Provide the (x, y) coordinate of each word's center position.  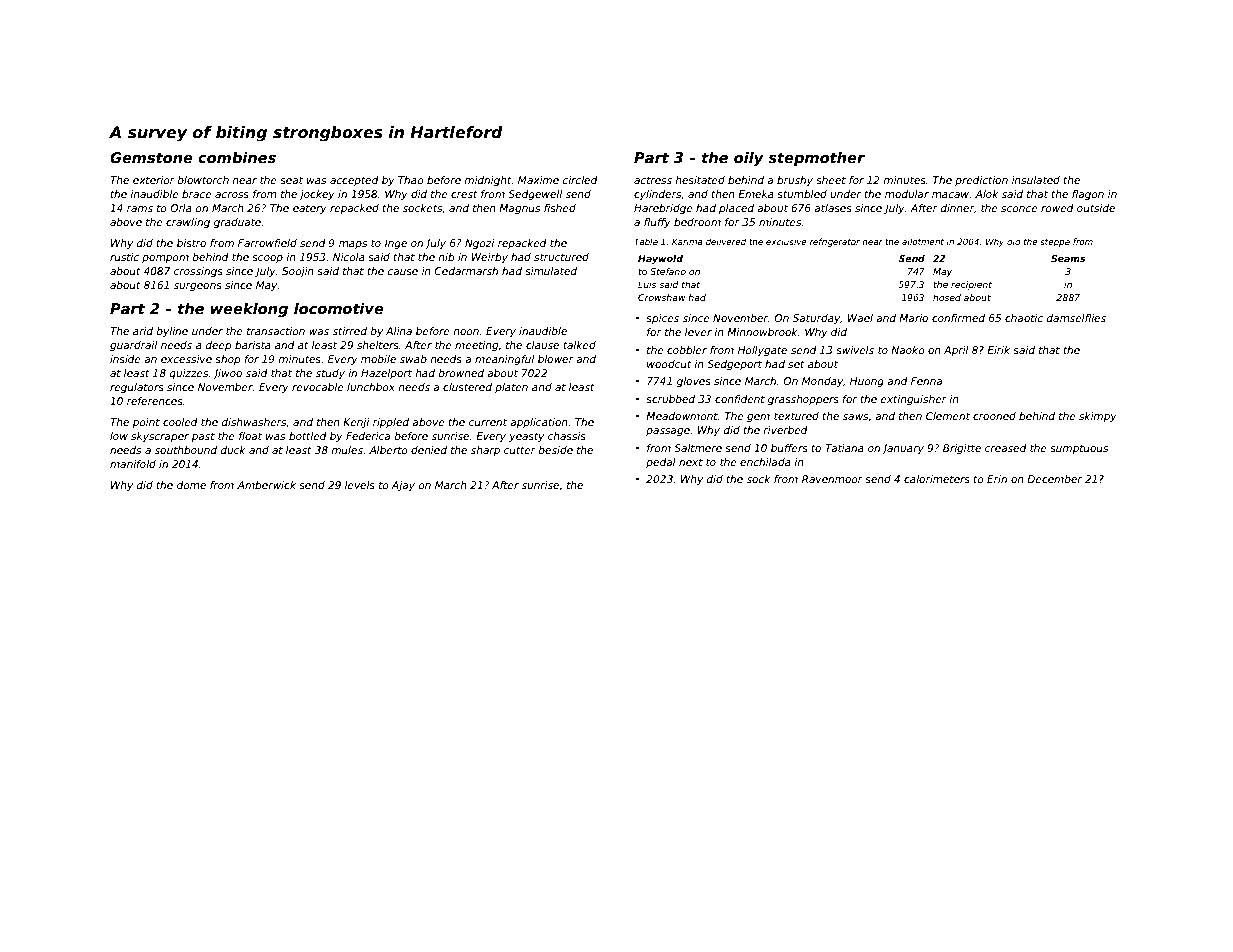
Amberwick (266, 485)
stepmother (816, 159)
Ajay (403, 486)
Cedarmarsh (466, 271)
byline (172, 332)
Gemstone (151, 157)
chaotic (1024, 318)
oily (749, 159)
